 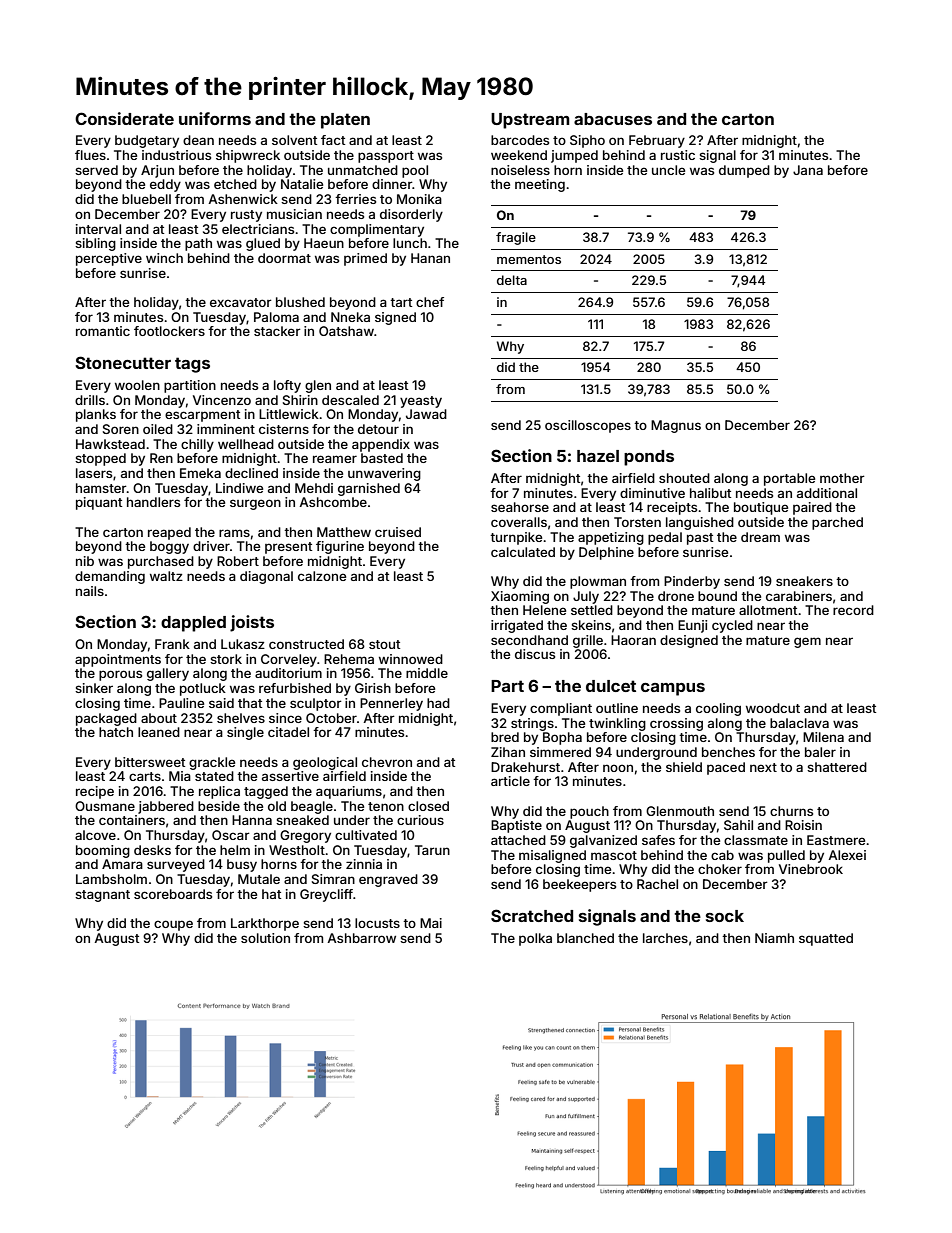 I want to click on planks, so click(x=96, y=415).
